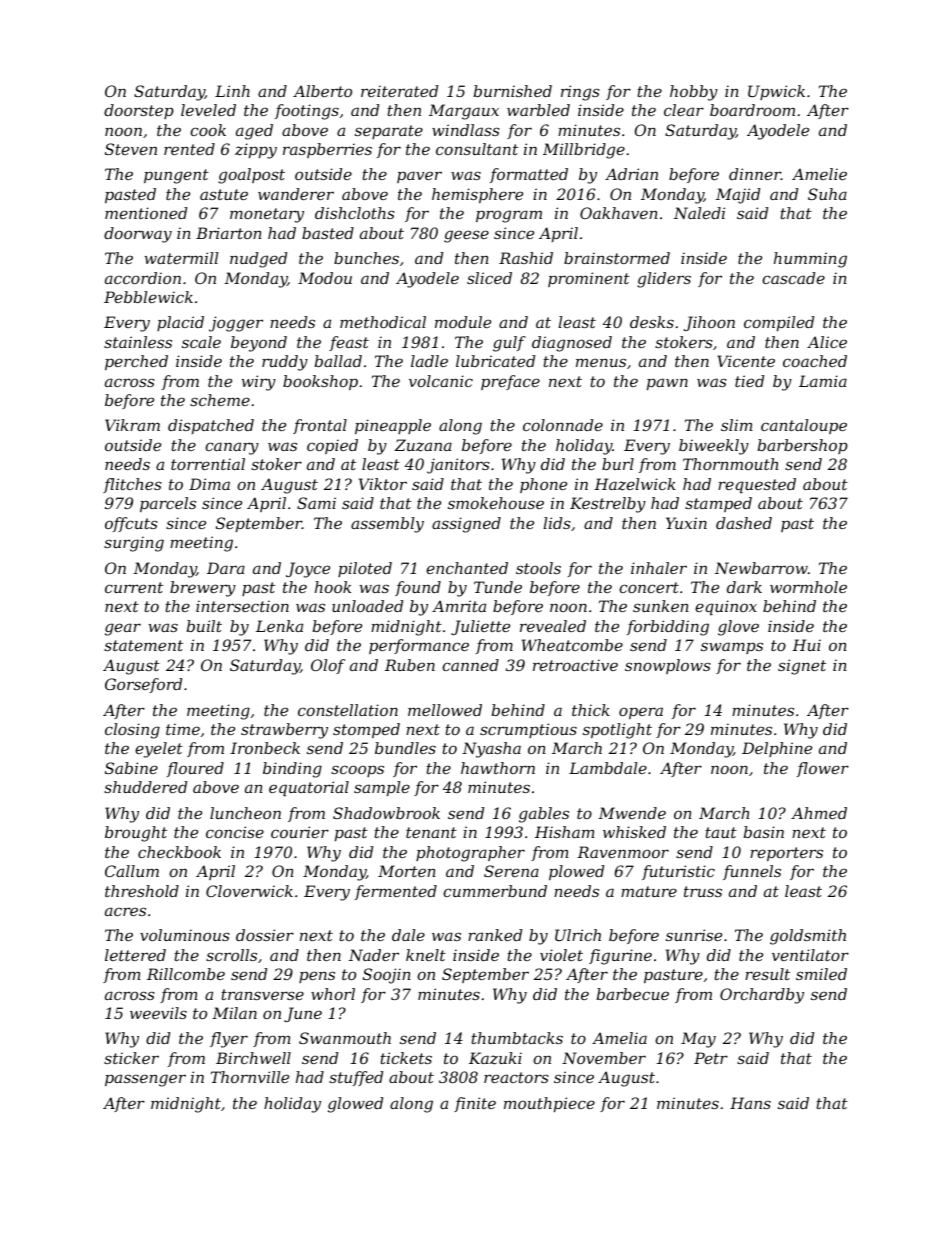 The width and height of the page is (952, 1233). Describe the element at coordinates (317, 977) in the page. I see `pens` at that location.
